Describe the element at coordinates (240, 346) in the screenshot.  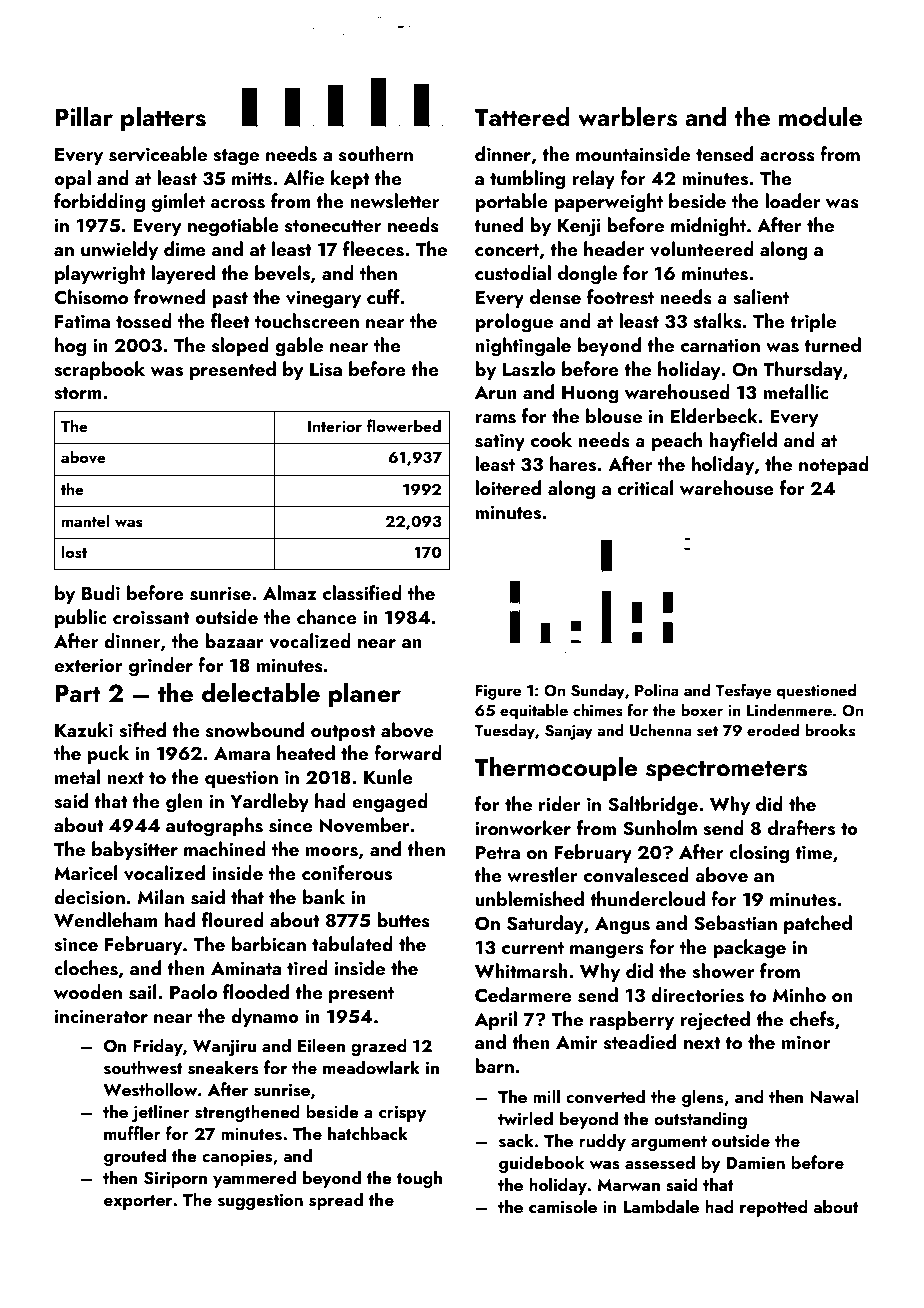
I see `sloped` at that location.
